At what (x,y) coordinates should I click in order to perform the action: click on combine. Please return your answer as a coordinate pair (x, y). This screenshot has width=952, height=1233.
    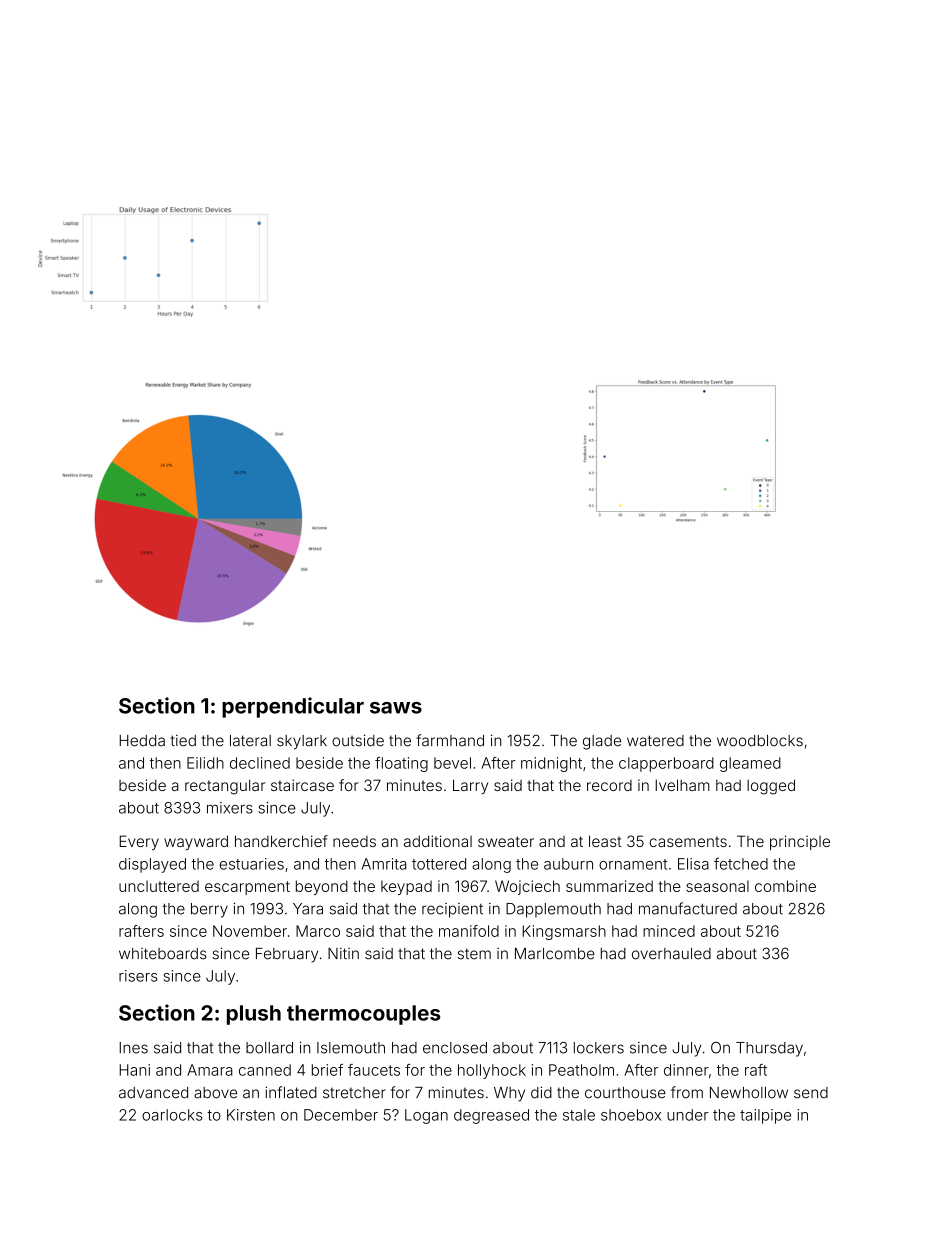
    Looking at the image, I should click on (785, 886).
